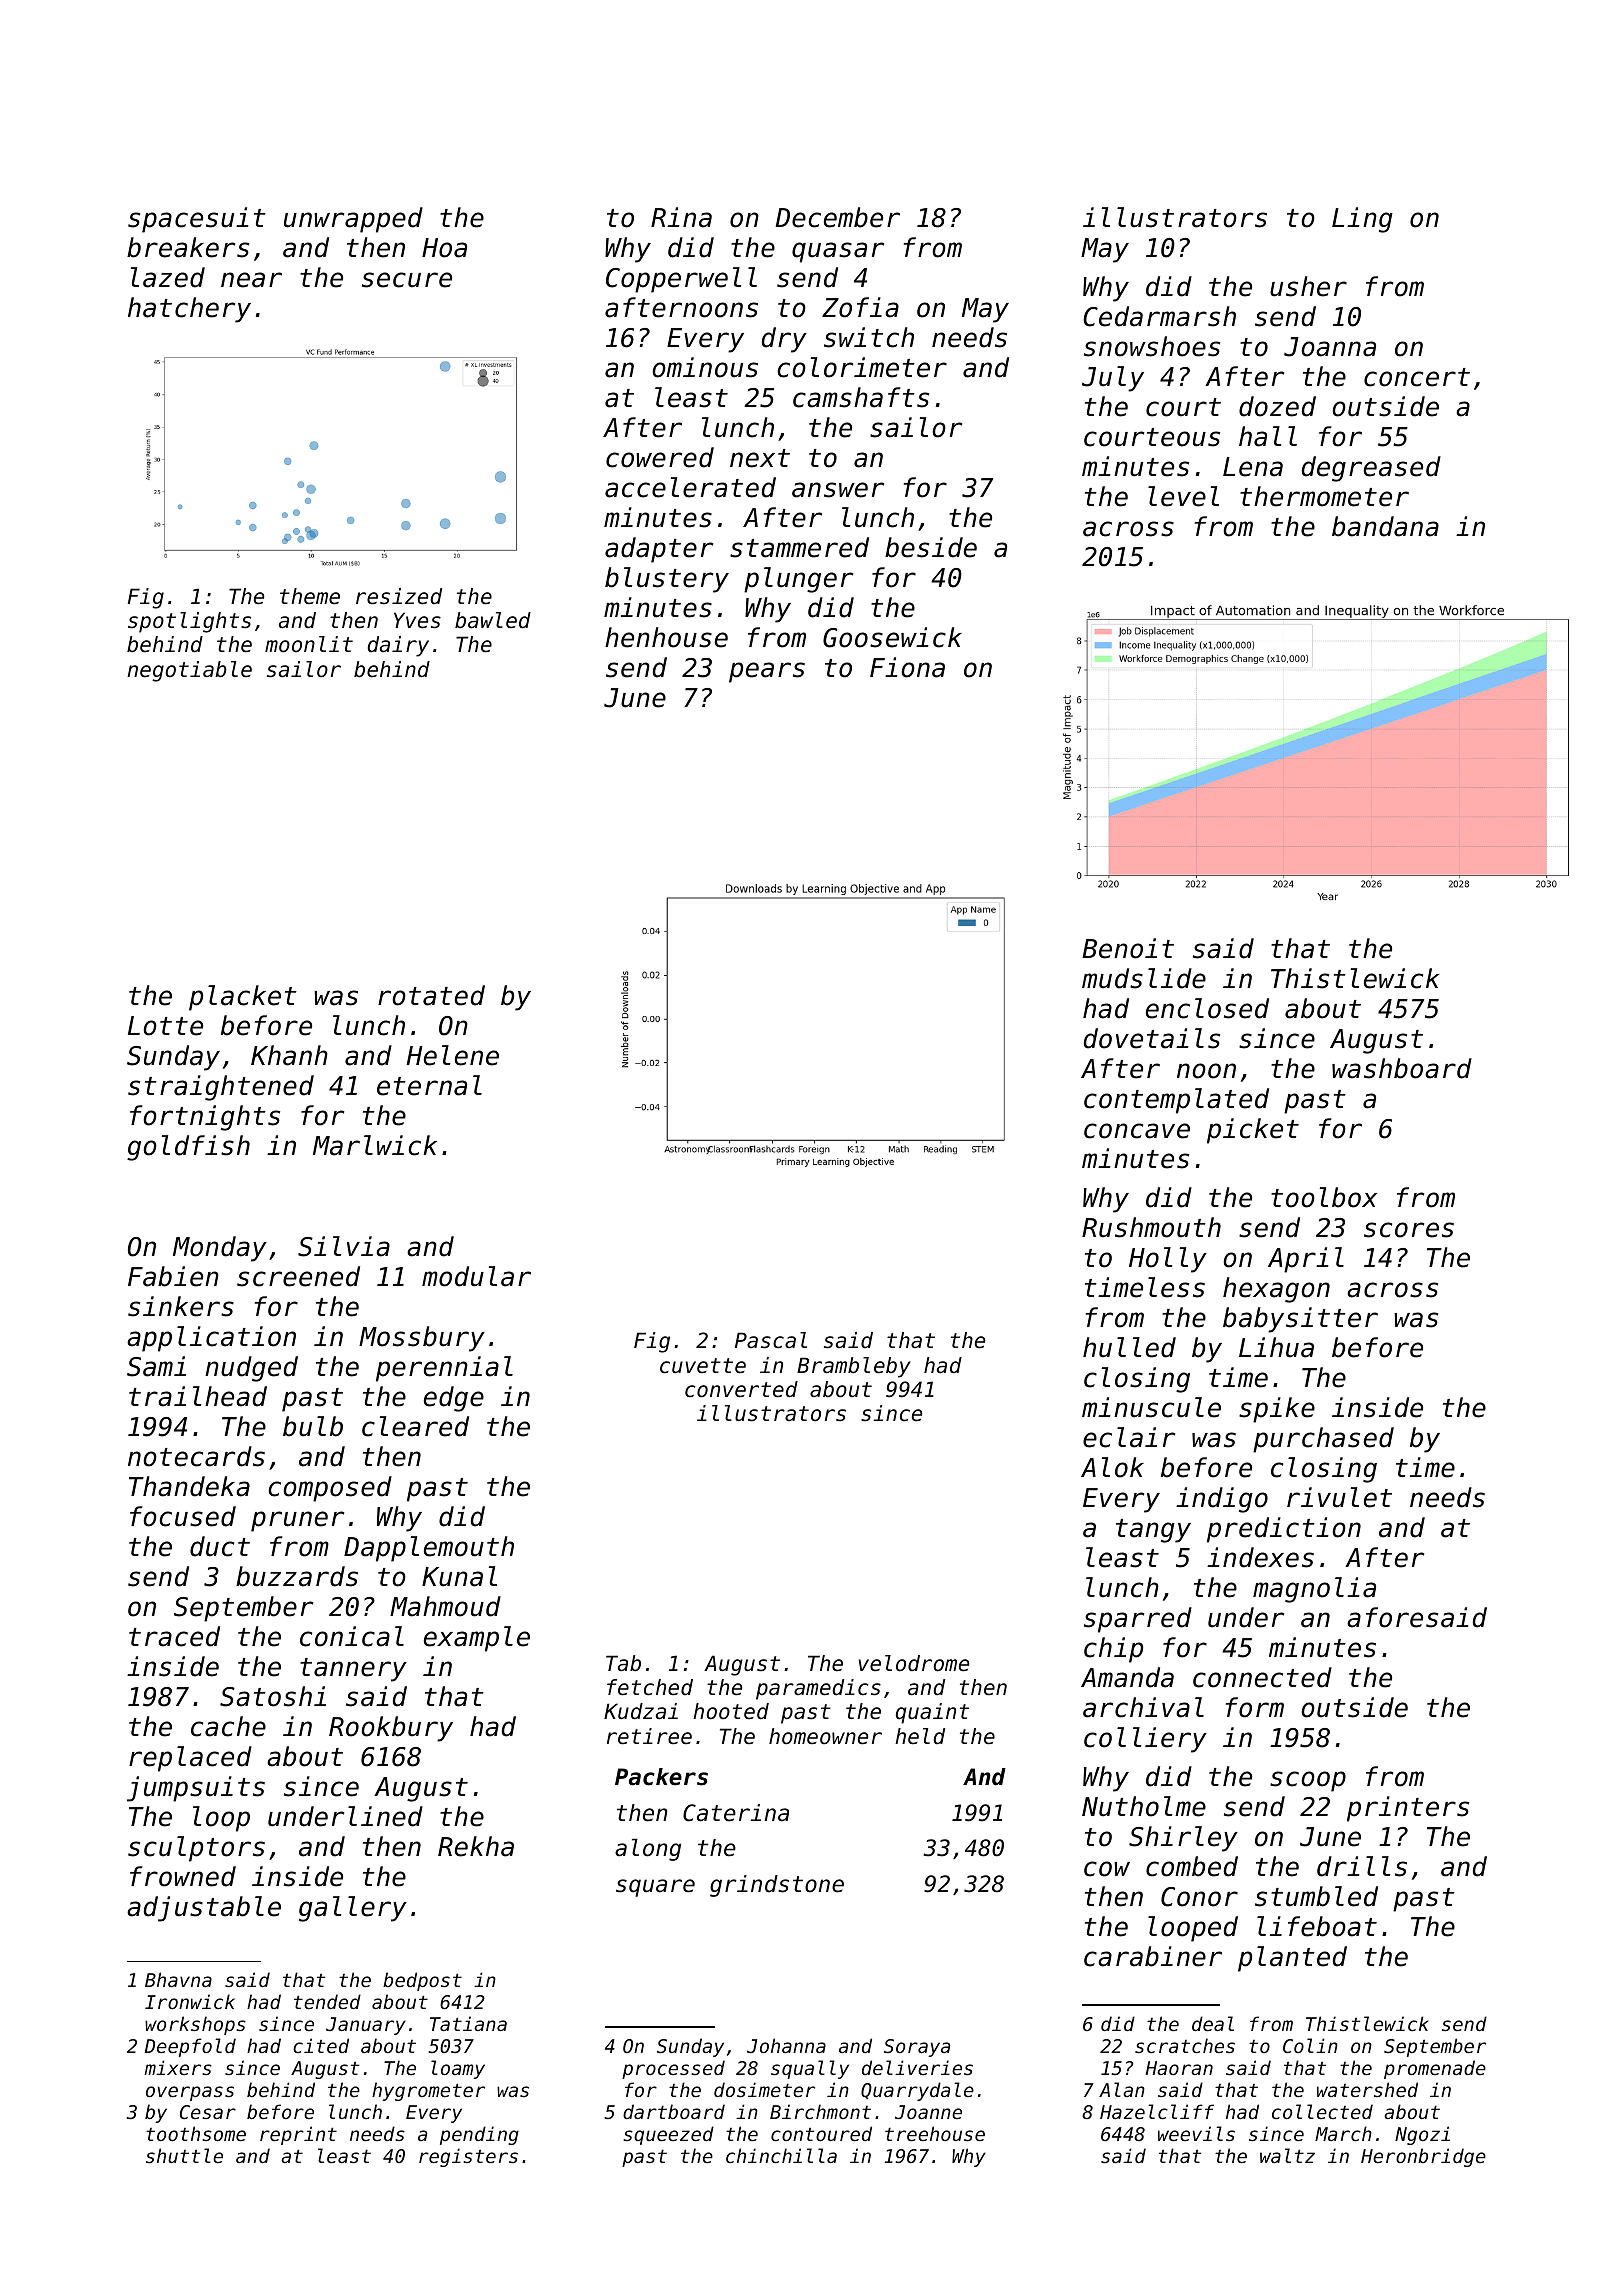 The height and width of the page is (2292, 1620). I want to click on registers, so click(468, 2157).
